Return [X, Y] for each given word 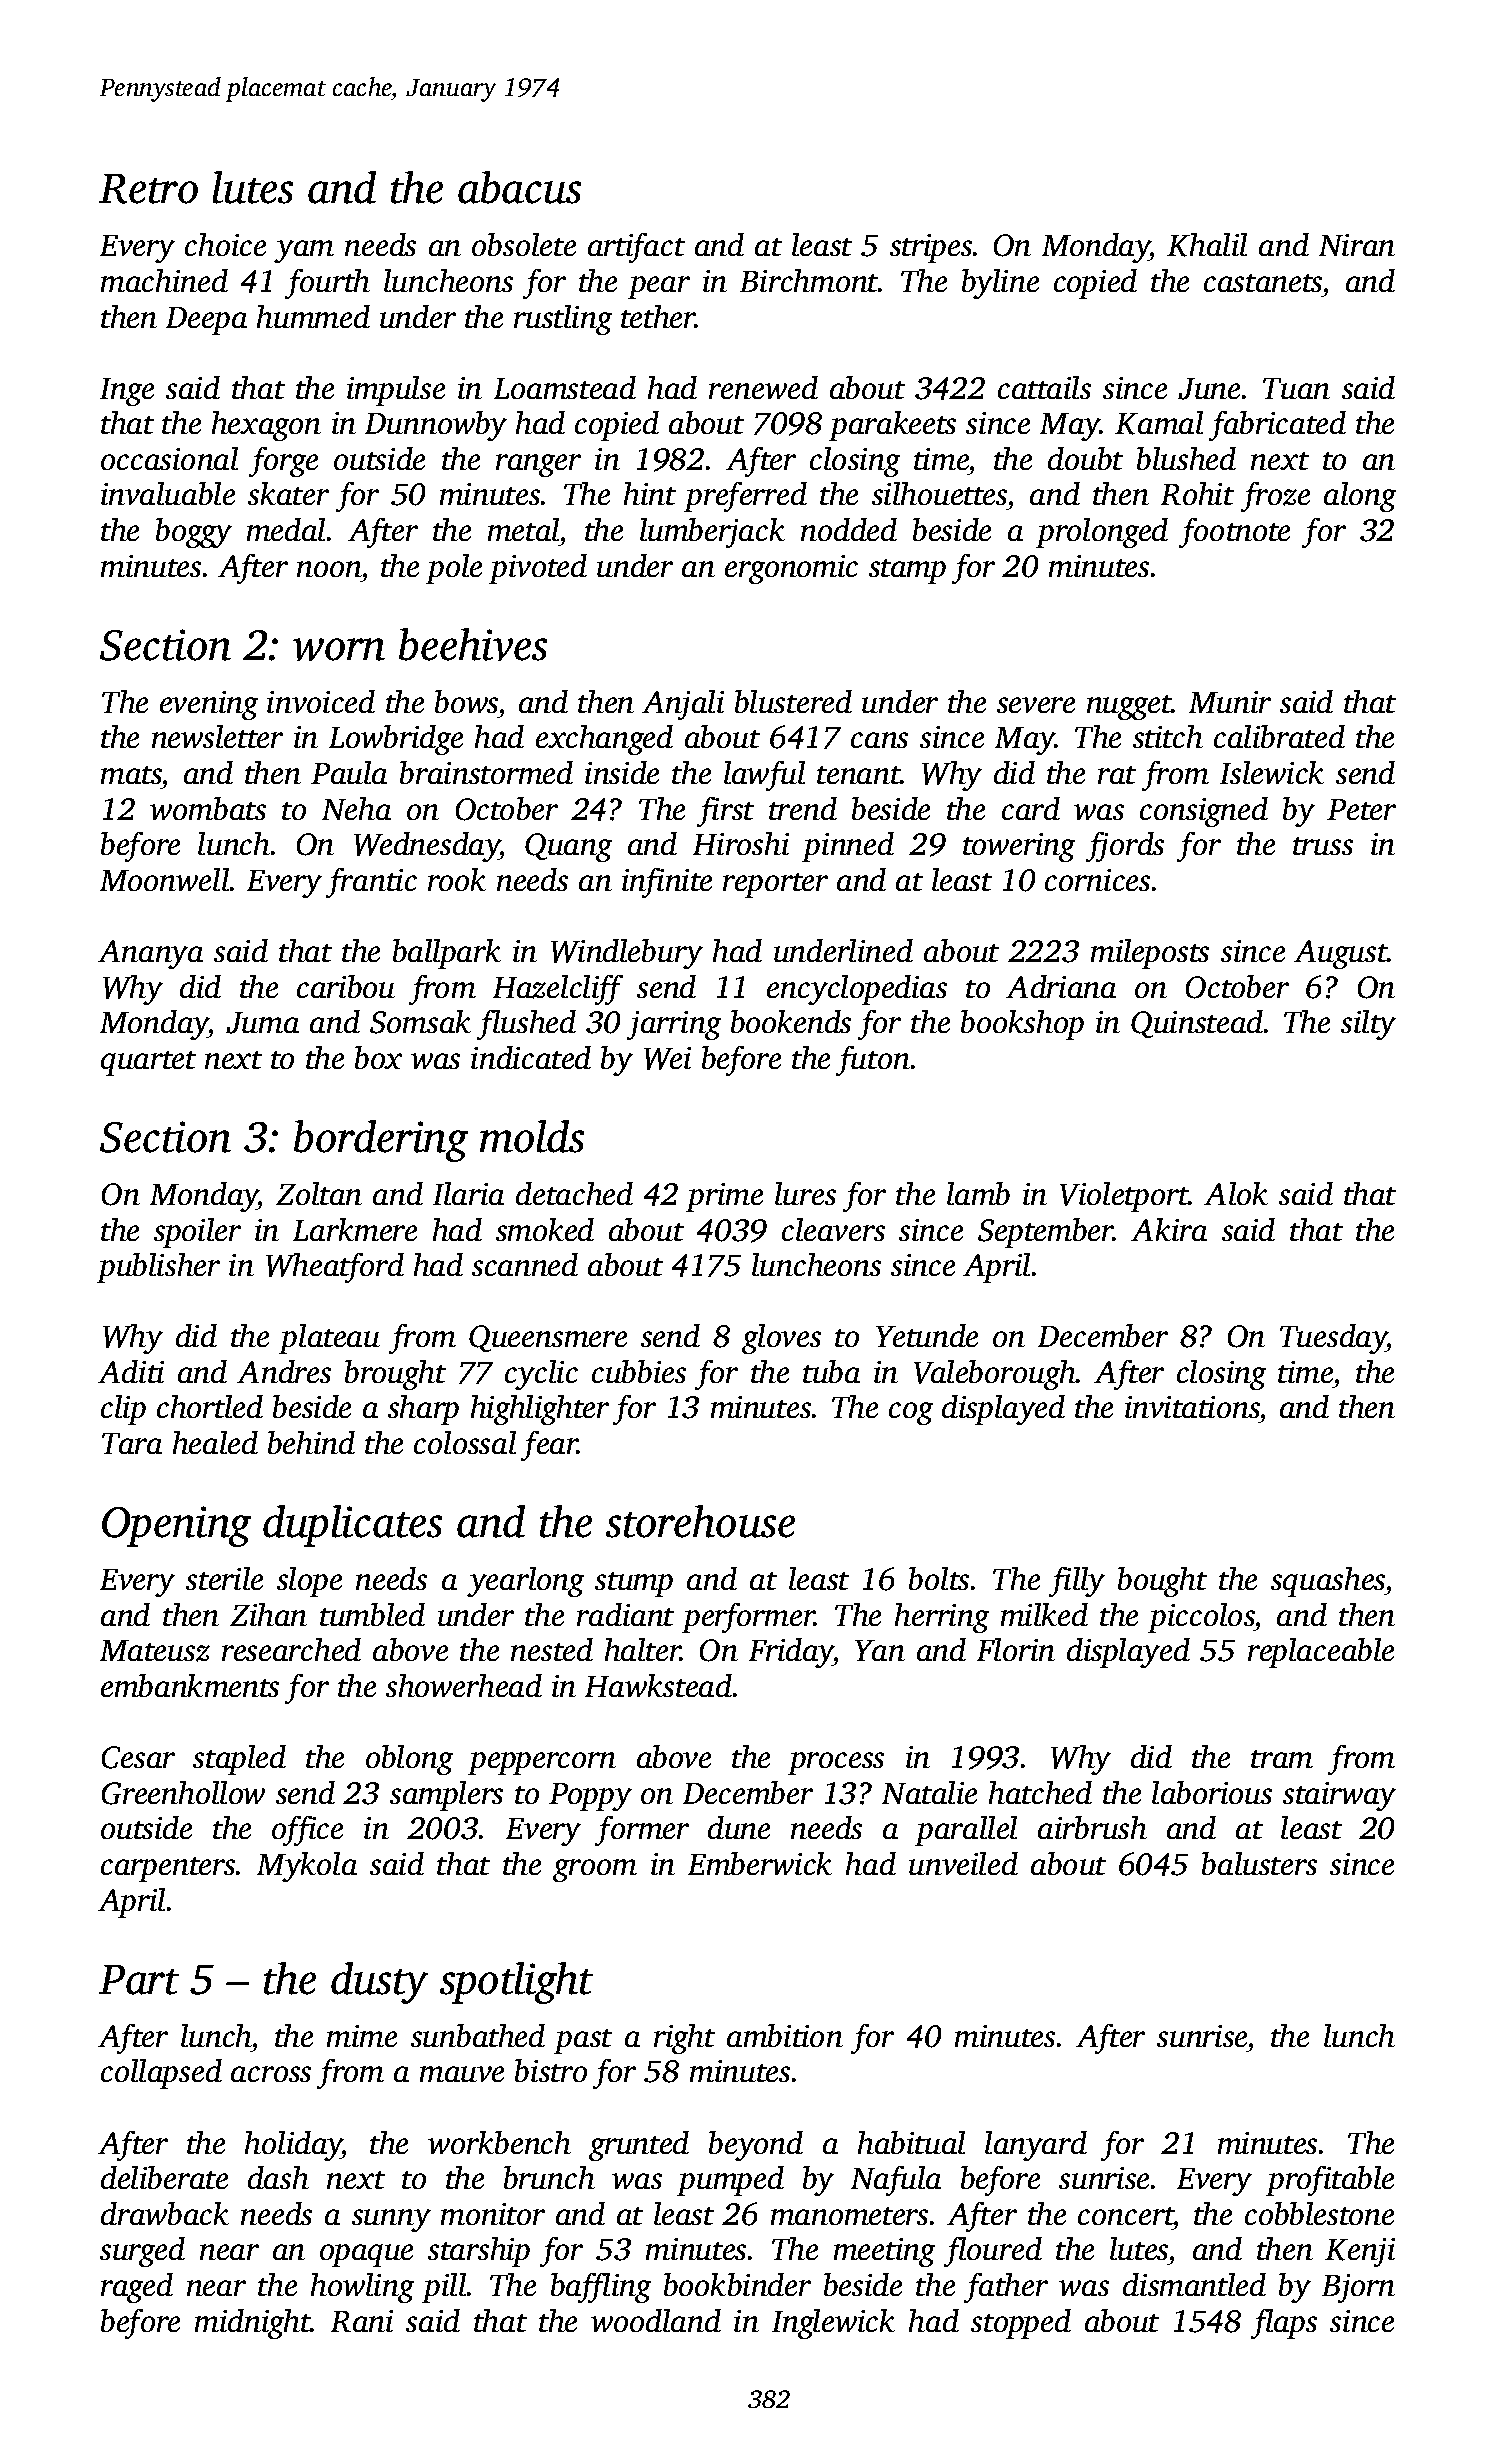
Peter [1361, 809]
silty [1368, 1025]
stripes [931, 248]
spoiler [197, 1233]
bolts [939, 1578]
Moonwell [164, 879]
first [725, 812]
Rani [362, 2321]
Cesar [138, 1757]
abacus [519, 187]
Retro [148, 189]
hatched [1040, 1792]
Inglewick [833, 2324]
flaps [1284, 2324]
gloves [781, 1339]
